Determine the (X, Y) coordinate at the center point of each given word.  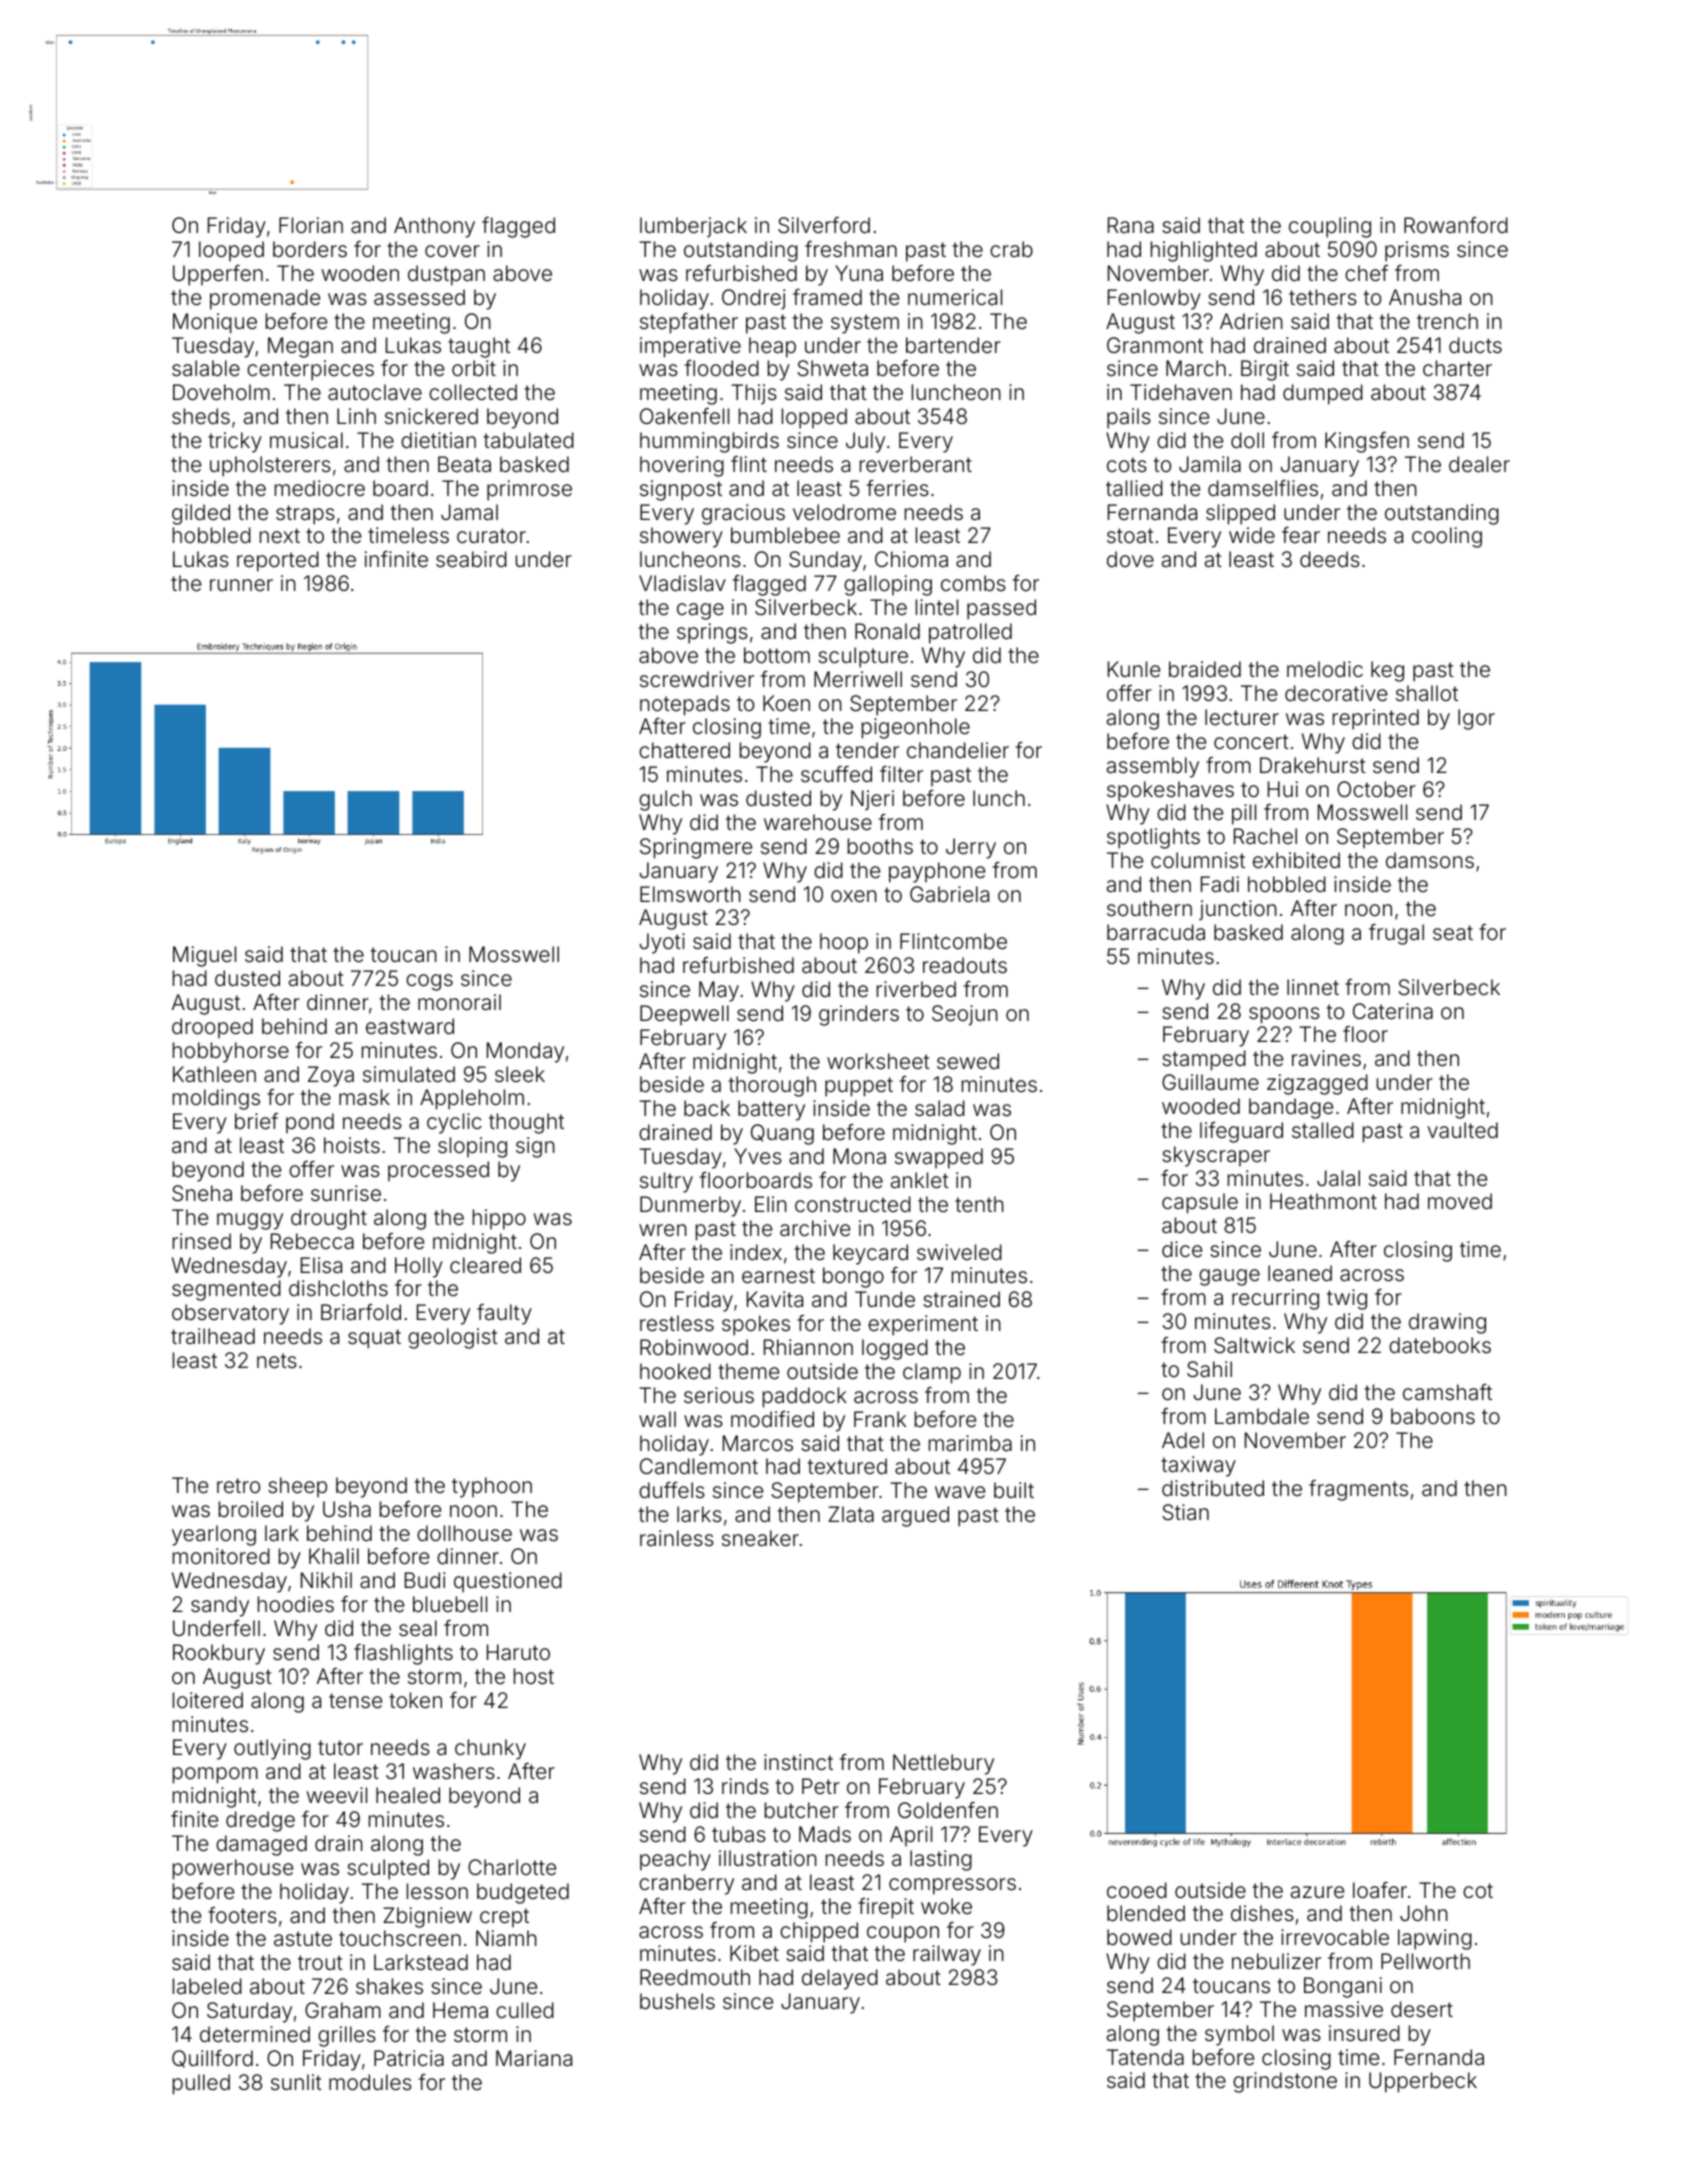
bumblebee (785, 535)
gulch (665, 800)
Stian (1185, 1512)
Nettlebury (943, 1764)
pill (1244, 814)
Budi (425, 1580)
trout (320, 1962)
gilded (201, 514)
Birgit (1265, 370)
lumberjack (693, 227)
